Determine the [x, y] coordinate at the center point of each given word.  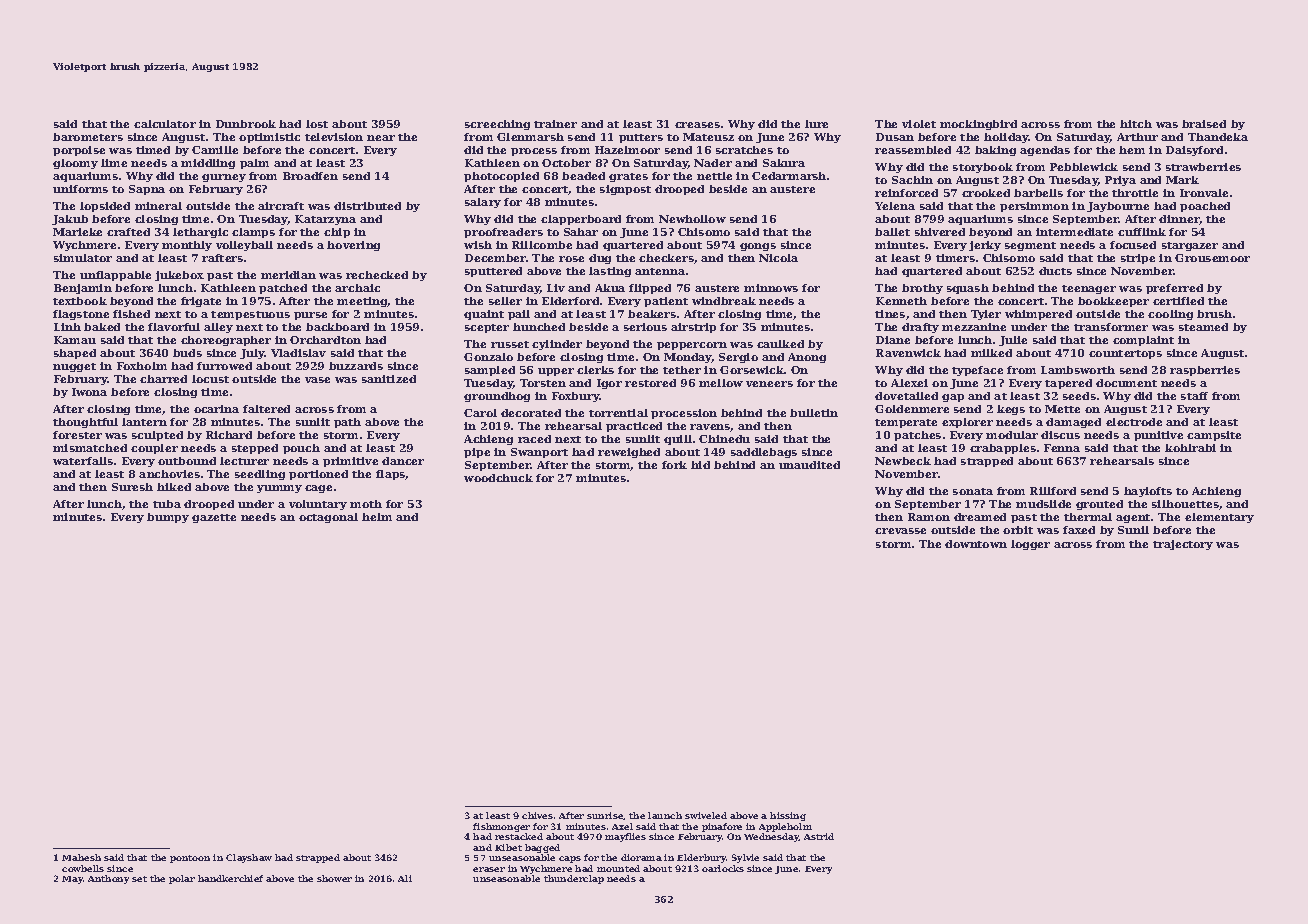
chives [537, 815]
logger [1030, 545]
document [1126, 383]
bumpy [168, 518]
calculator [165, 124]
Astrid [819, 836]
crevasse [900, 531]
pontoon [190, 859]
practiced [634, 427]
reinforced [906, 193]
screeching [497, 125]
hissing [788, 816]
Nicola [778, 258]
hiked [174, 487]
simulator [83, 258]
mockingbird [978, 125]
